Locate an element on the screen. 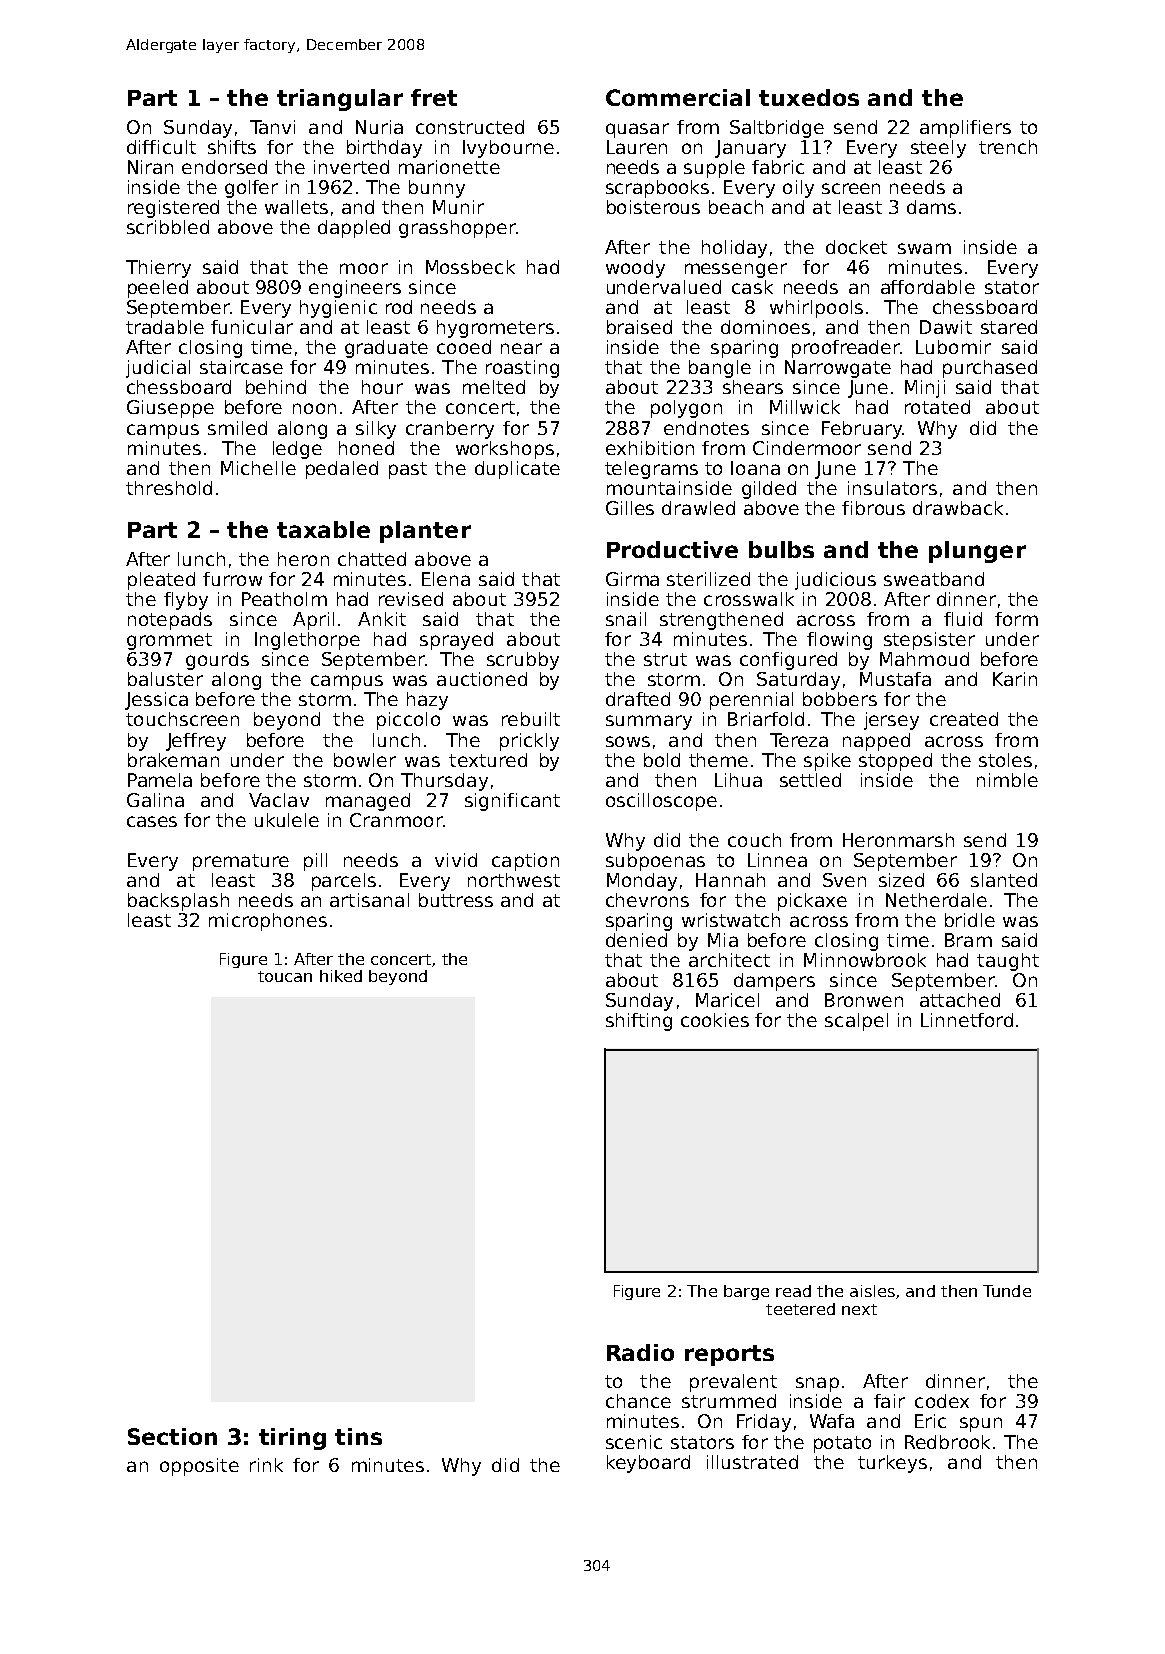 The height and width of the screenshot is (1654, 1165). tiring is located at coordinates (292, 1439).
